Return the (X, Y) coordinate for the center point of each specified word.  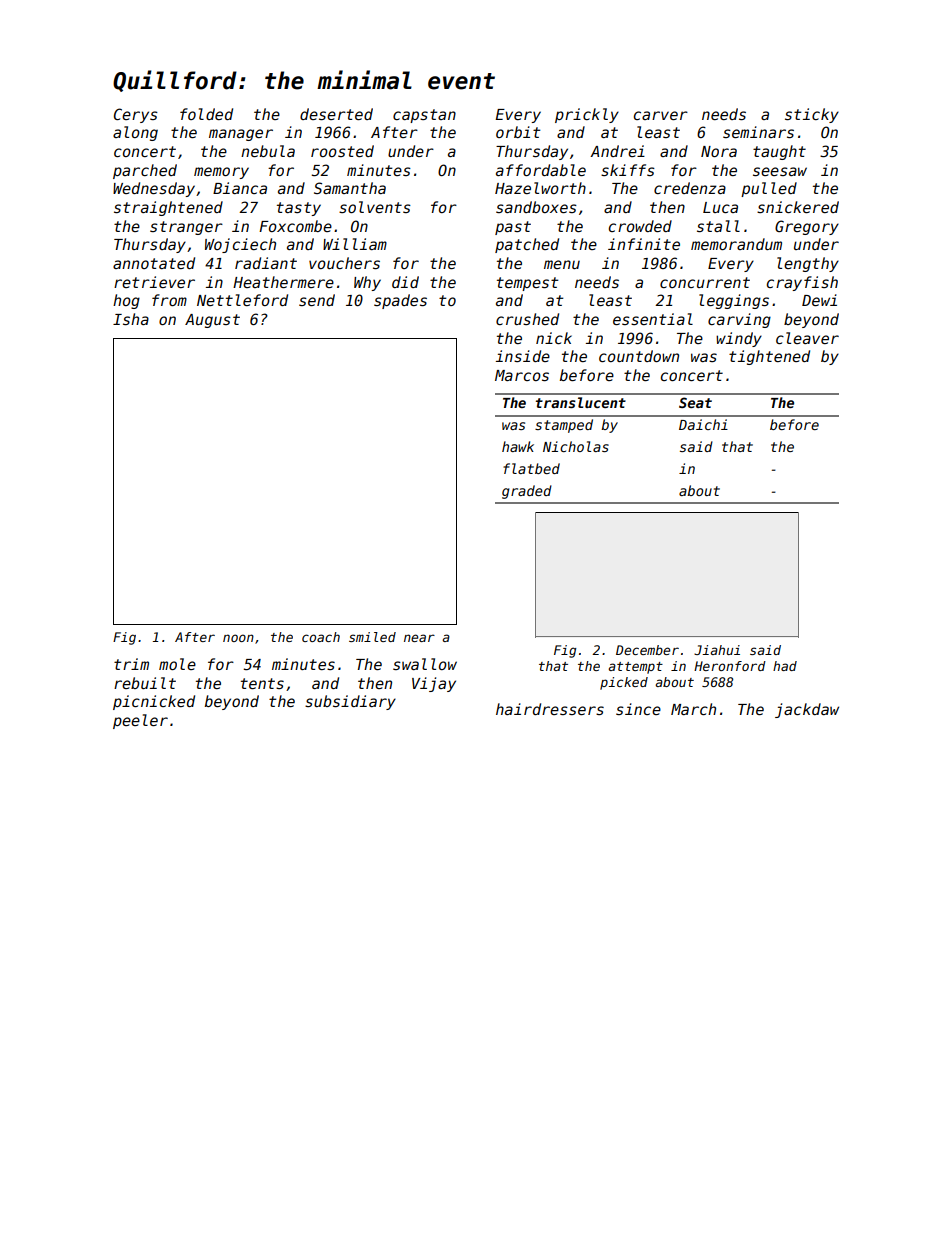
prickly (587, 115)
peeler (140, 721)
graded (527, 492)
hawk (518, 446)
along (135, 133)
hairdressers (550, 709)
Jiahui (717, 650)
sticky (812, 115)
